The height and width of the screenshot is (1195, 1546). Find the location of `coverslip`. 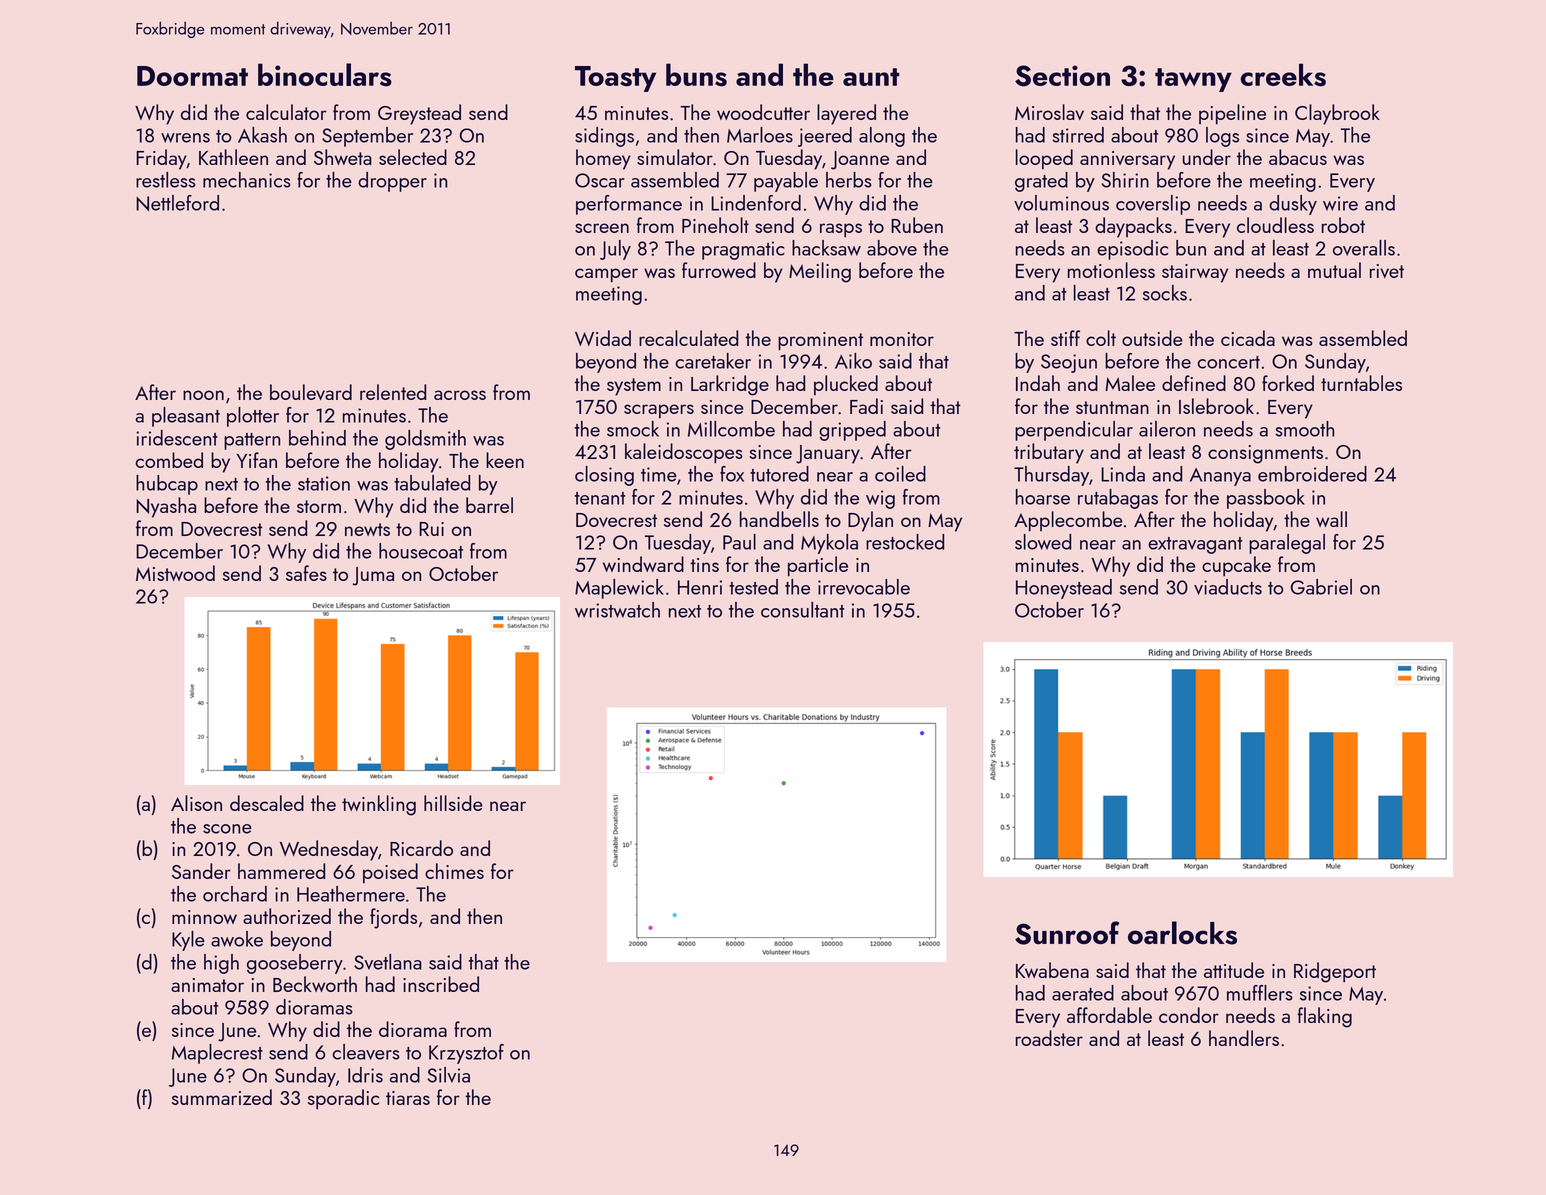

coverslip is located at coordinates (1153, 205).
